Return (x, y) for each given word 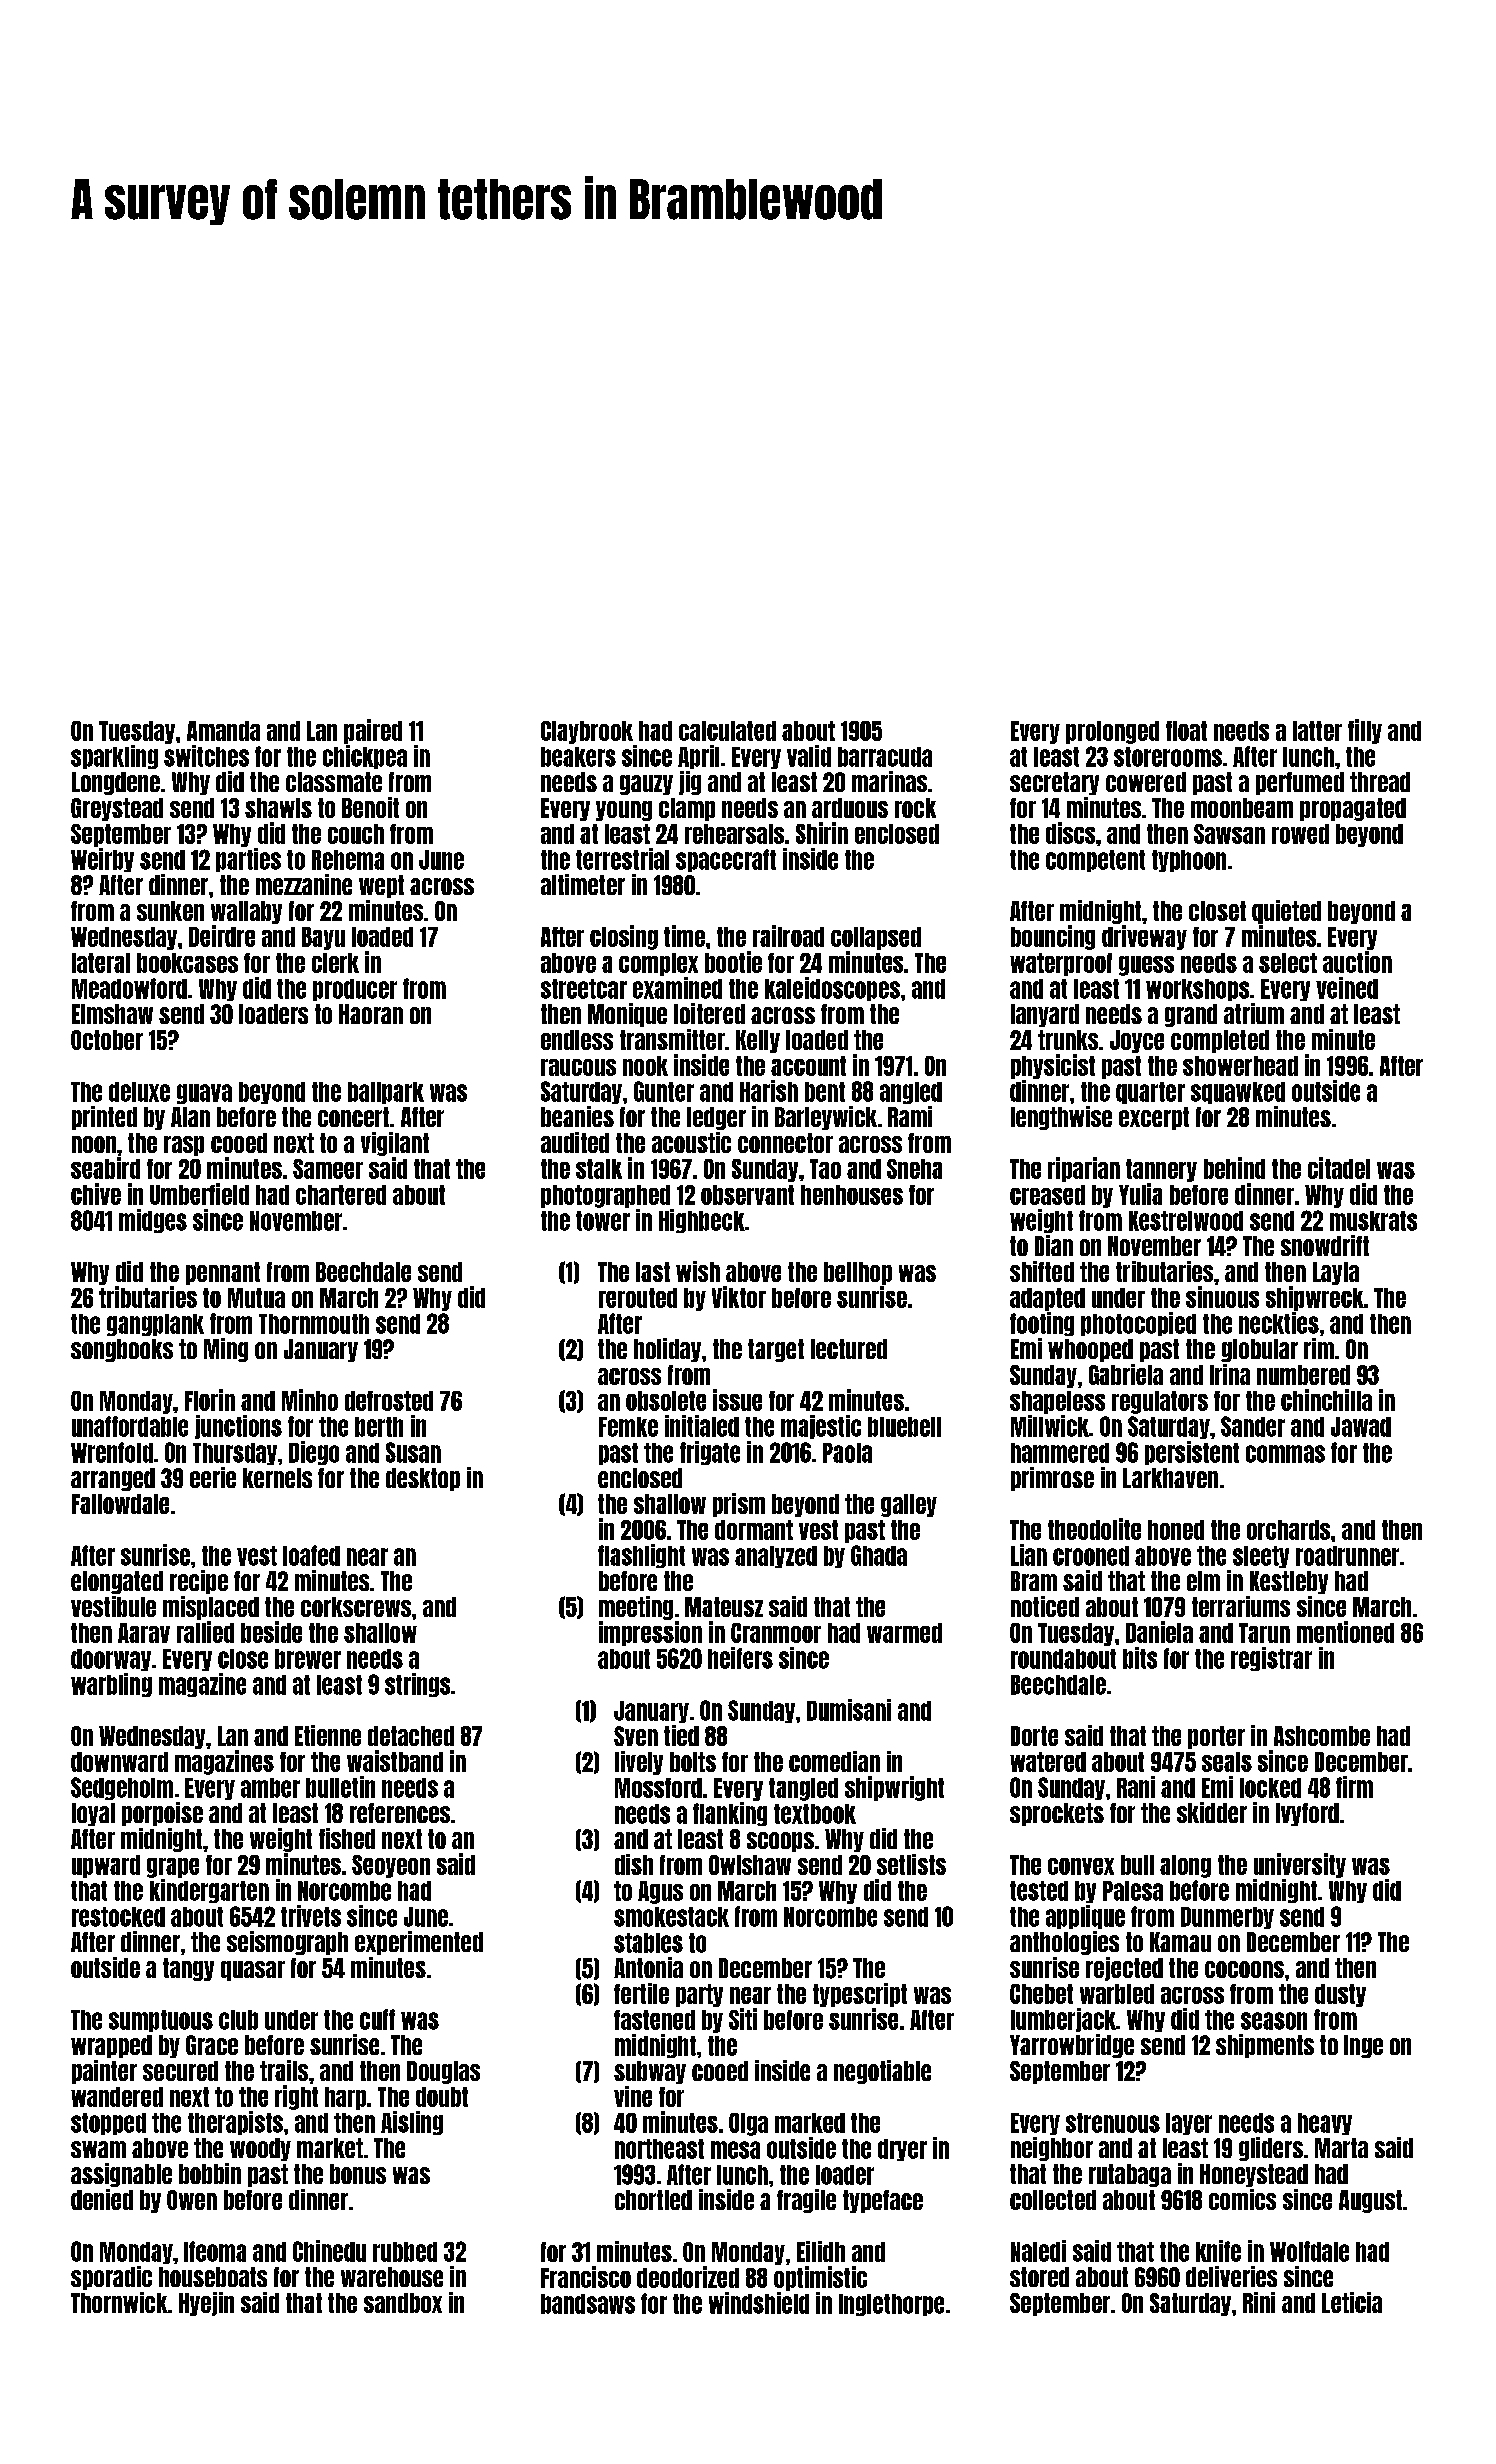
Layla (1336, 1273)
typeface (883, 2201)
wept (381, 886)
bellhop (858, 1273)
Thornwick (119, 2302)
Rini (1259, 2302)
